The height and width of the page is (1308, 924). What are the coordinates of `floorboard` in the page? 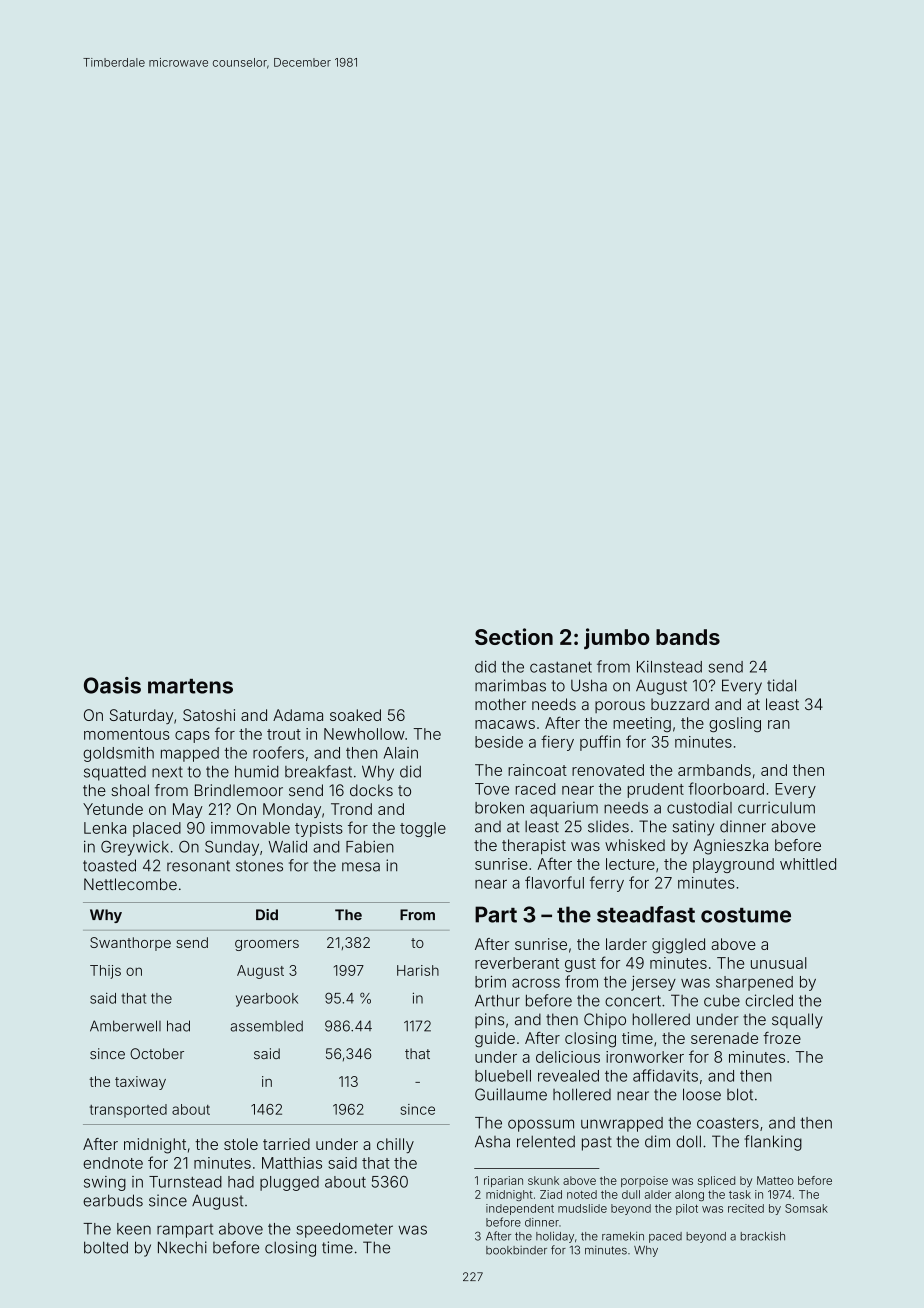 It's located at (726, 788).
